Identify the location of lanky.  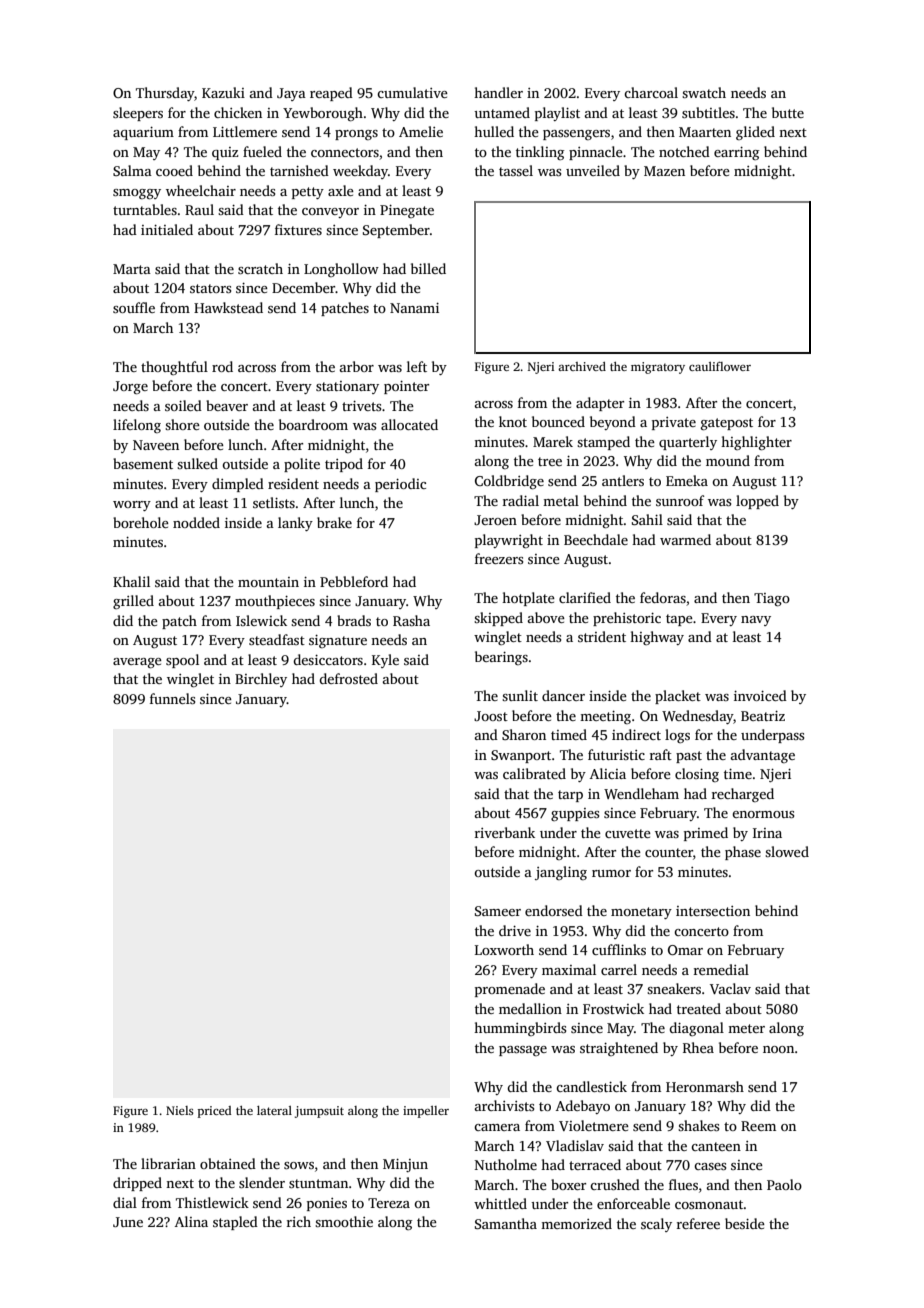
(295, 524).
